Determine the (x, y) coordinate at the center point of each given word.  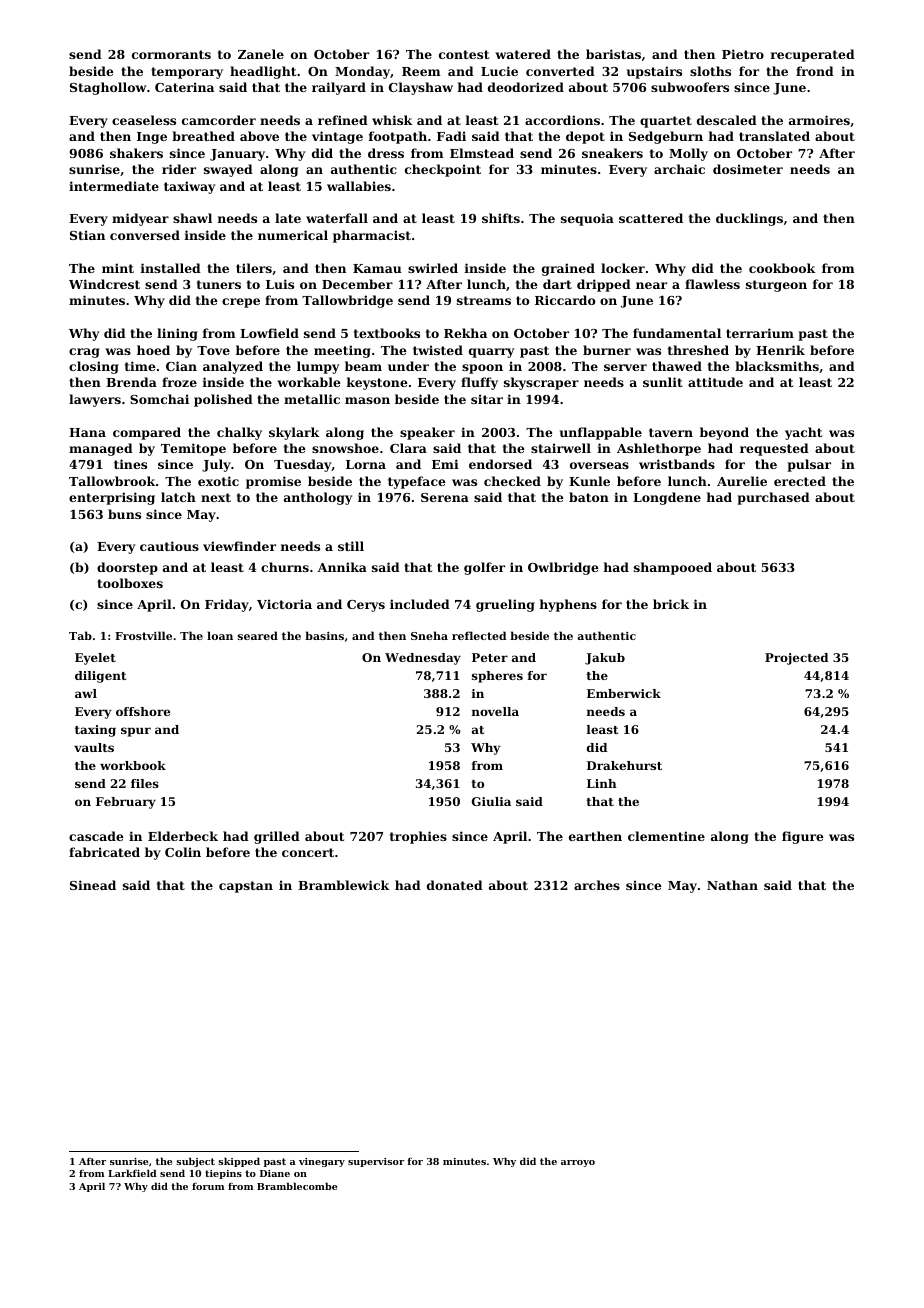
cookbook (782, 268)
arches (597, 885)
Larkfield (132, 1173)
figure (802, 837)
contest (464, 54)
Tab (80, 635)
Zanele (261, 54)
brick (671, 604)
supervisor (376, 1162)
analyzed (233, 367)
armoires (819, 120)
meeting (342, 351)
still (351, 546)
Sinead (93, 885)
